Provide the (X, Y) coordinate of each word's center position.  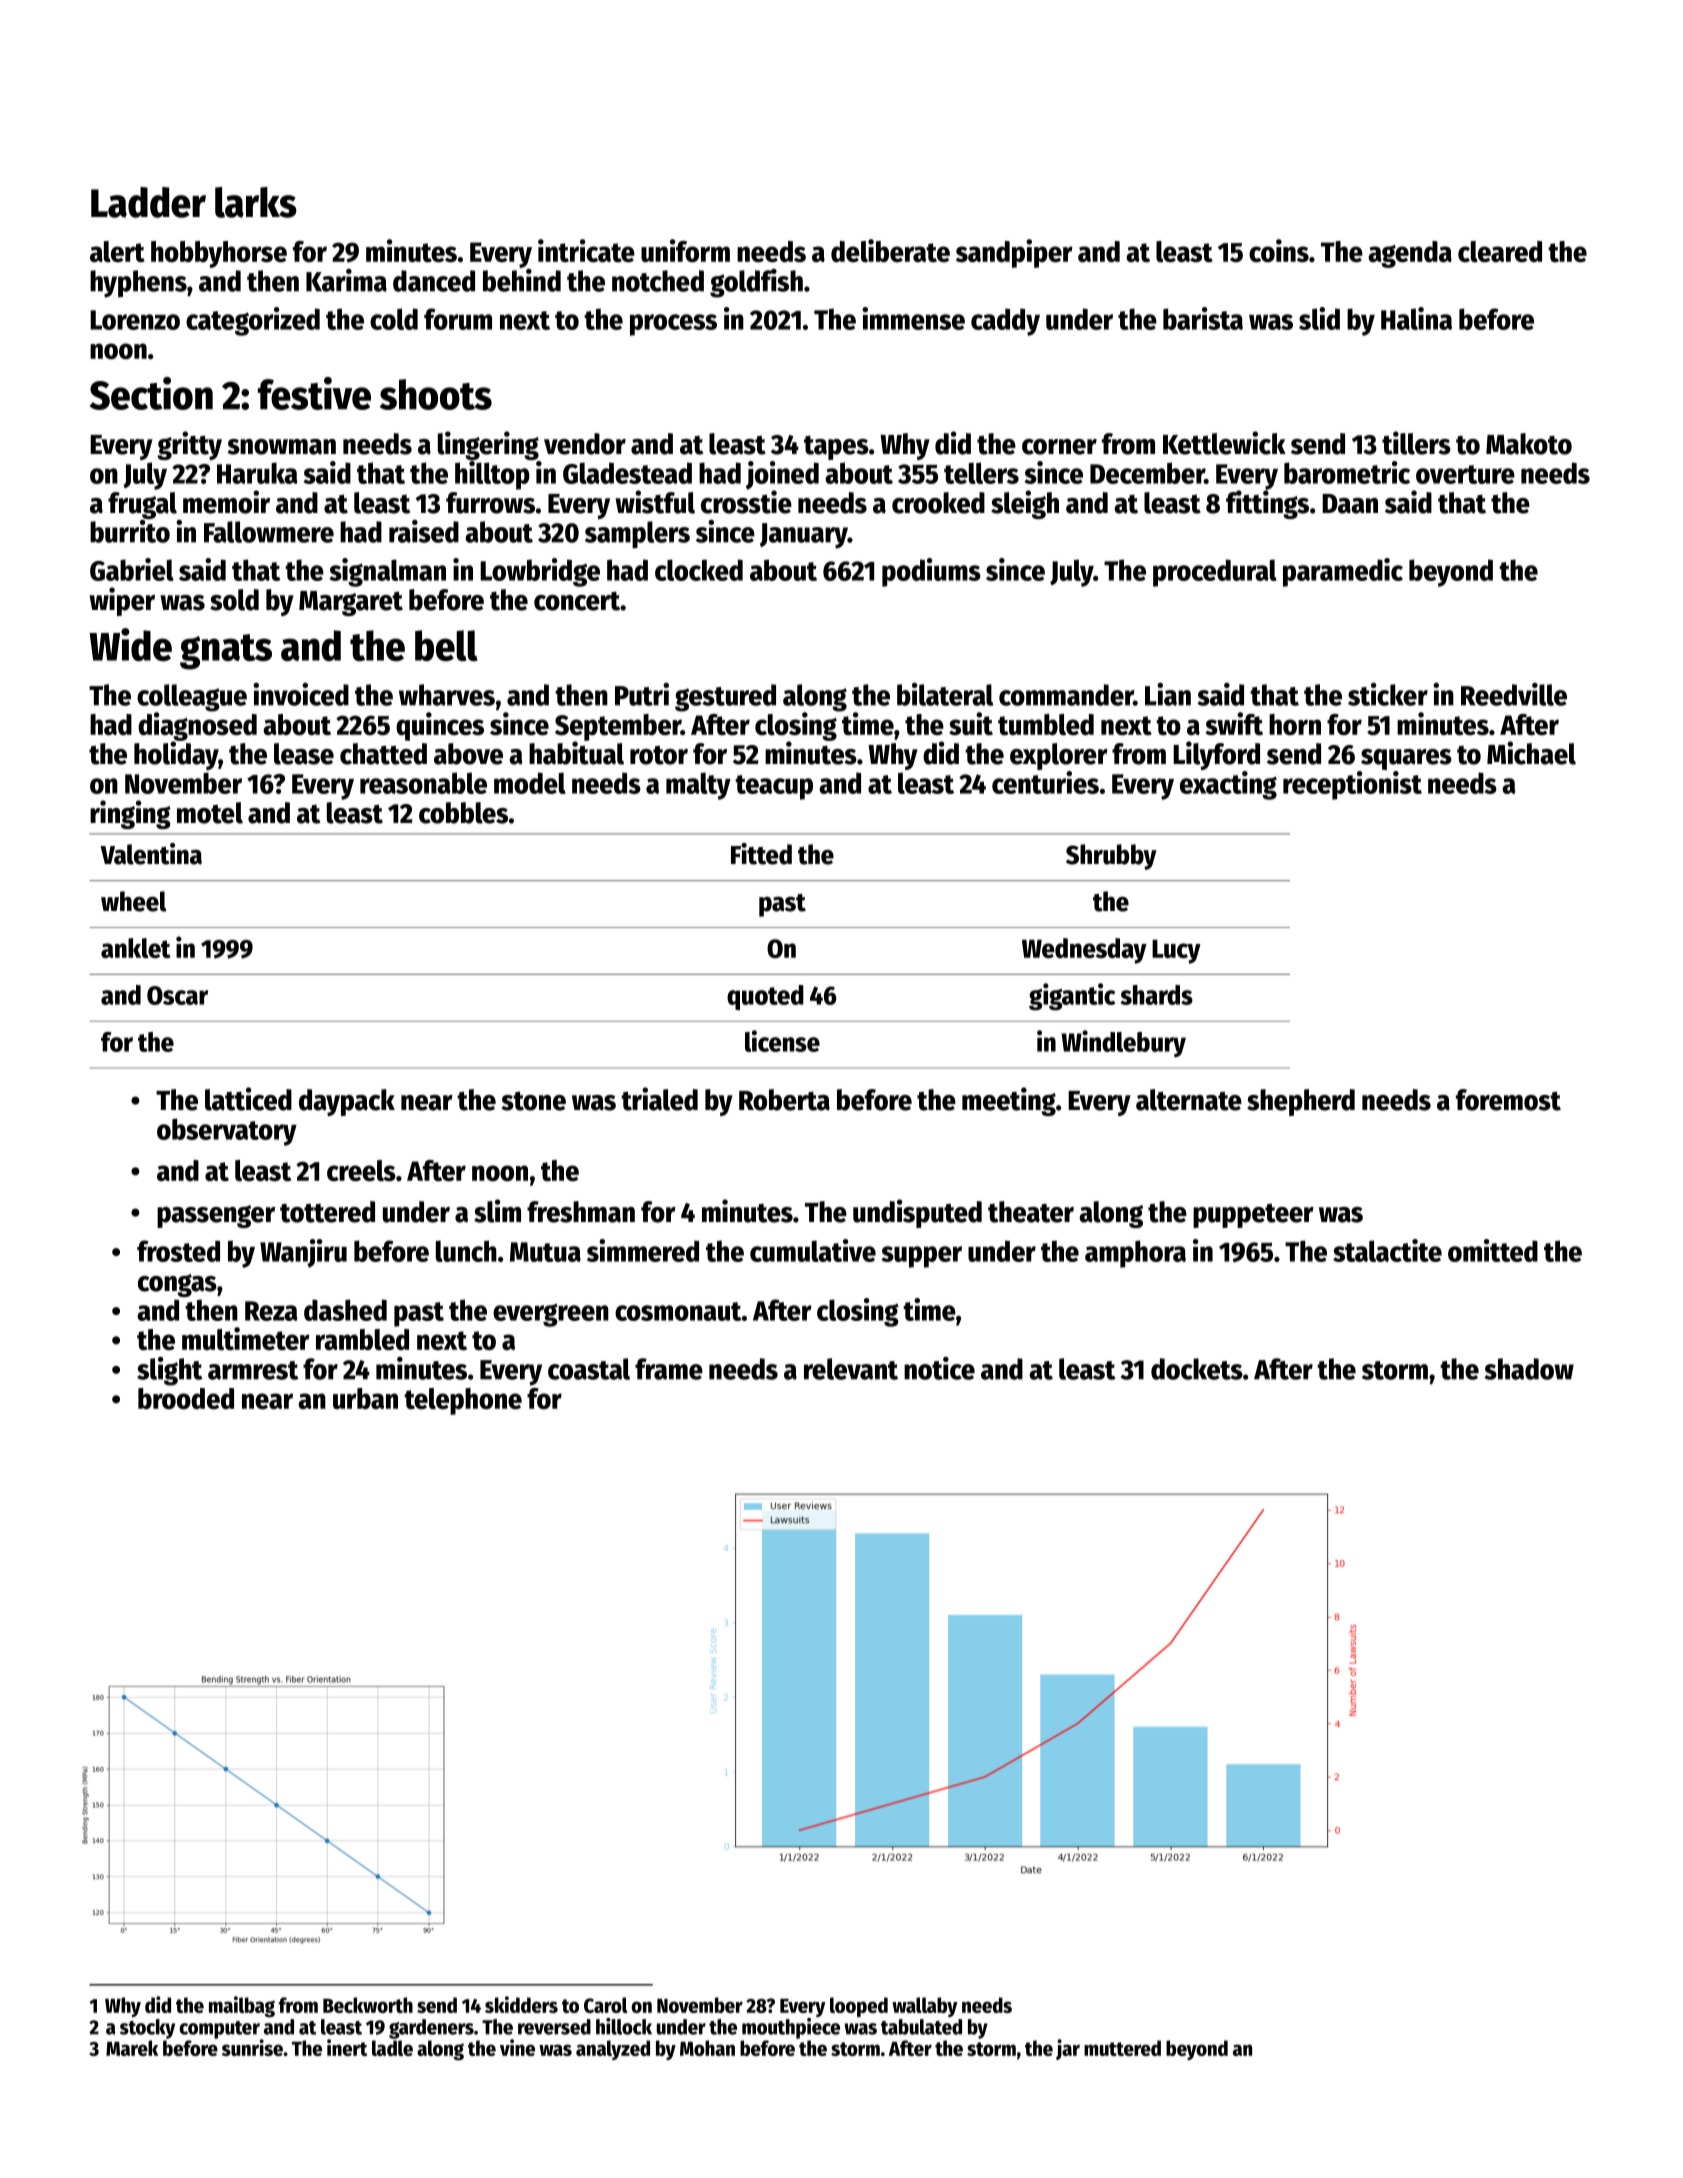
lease (304, 754)
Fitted (761, 854)
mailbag (242, 2006)
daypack (347, 1102)
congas (177, 1285)
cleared (1500, 251)
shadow (1529, 1369)
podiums (931, 572)
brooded (186, 1398)
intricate (586, 250)
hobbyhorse (219, 254)
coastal (589, 1369)
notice (939, 1368)
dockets (1197, 1369)
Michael (1531, 753)
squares (1406, 759)
